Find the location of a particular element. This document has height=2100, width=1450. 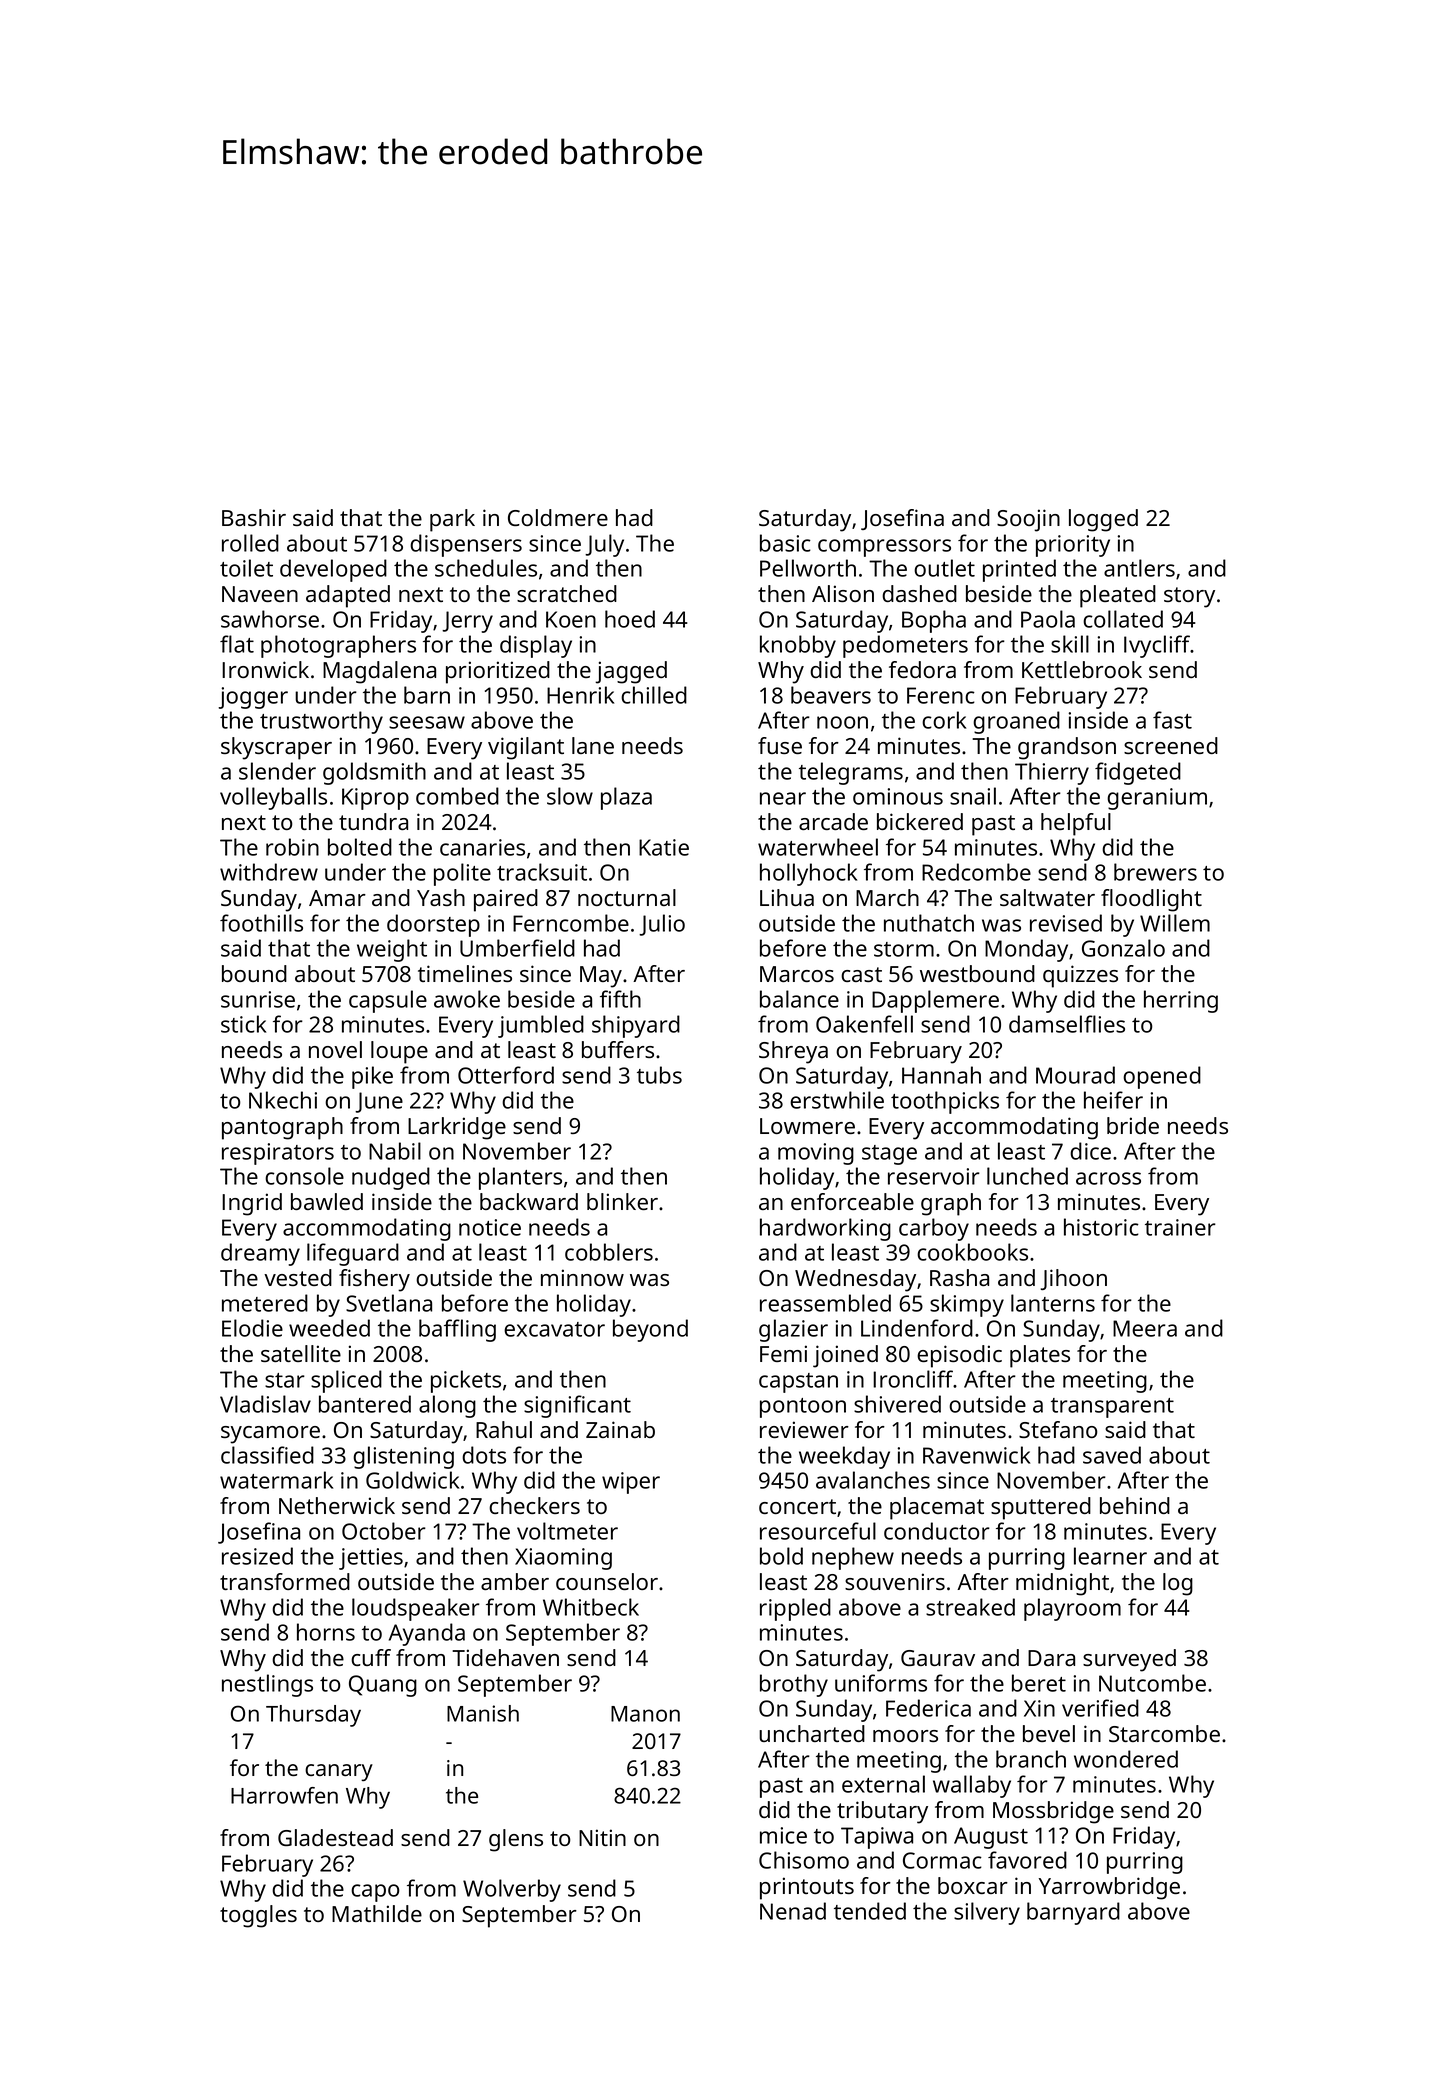

Mathilde is located at coordinates (377, 1913).
